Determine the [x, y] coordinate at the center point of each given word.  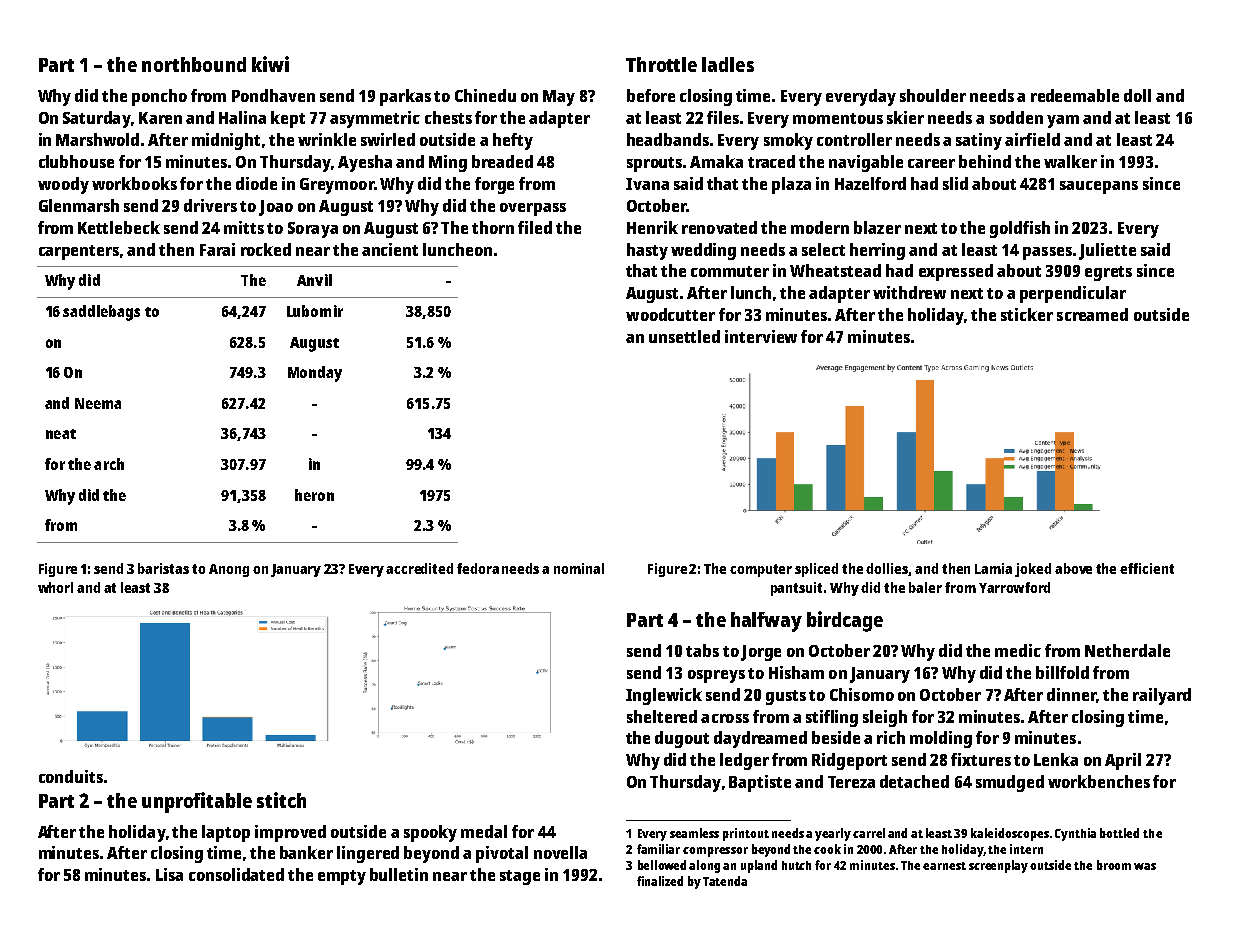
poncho [159, 97]
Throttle [661, 64]
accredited [419, 568]
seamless [694, 833]
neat [61, 434]
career [931, 163]
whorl [55, 587]
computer [761, 570]
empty [342, 877]
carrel [869, 833]
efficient [1147, 568]
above [1073, 568]
